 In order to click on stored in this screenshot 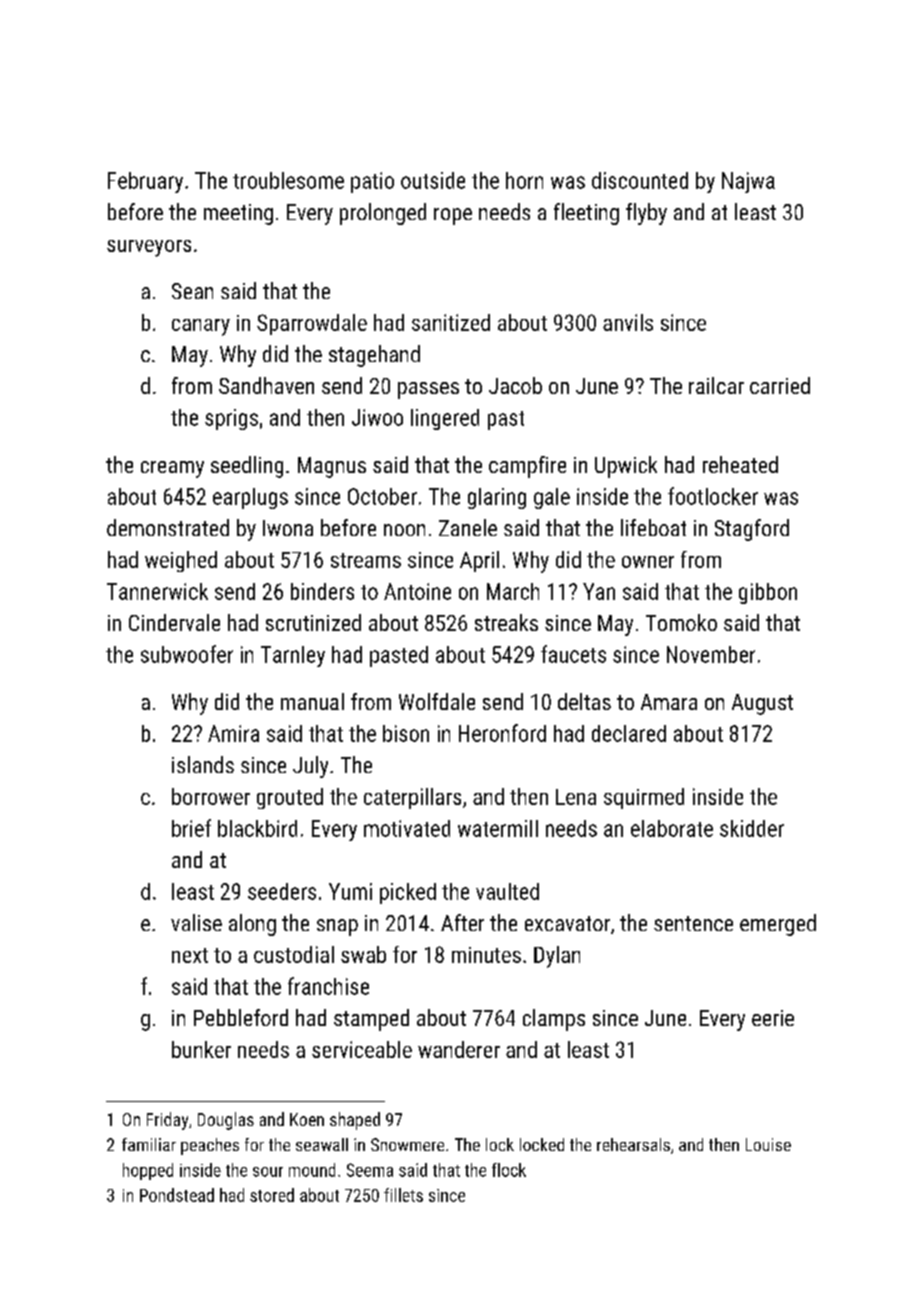, I will do `click(272, 1195)`.
